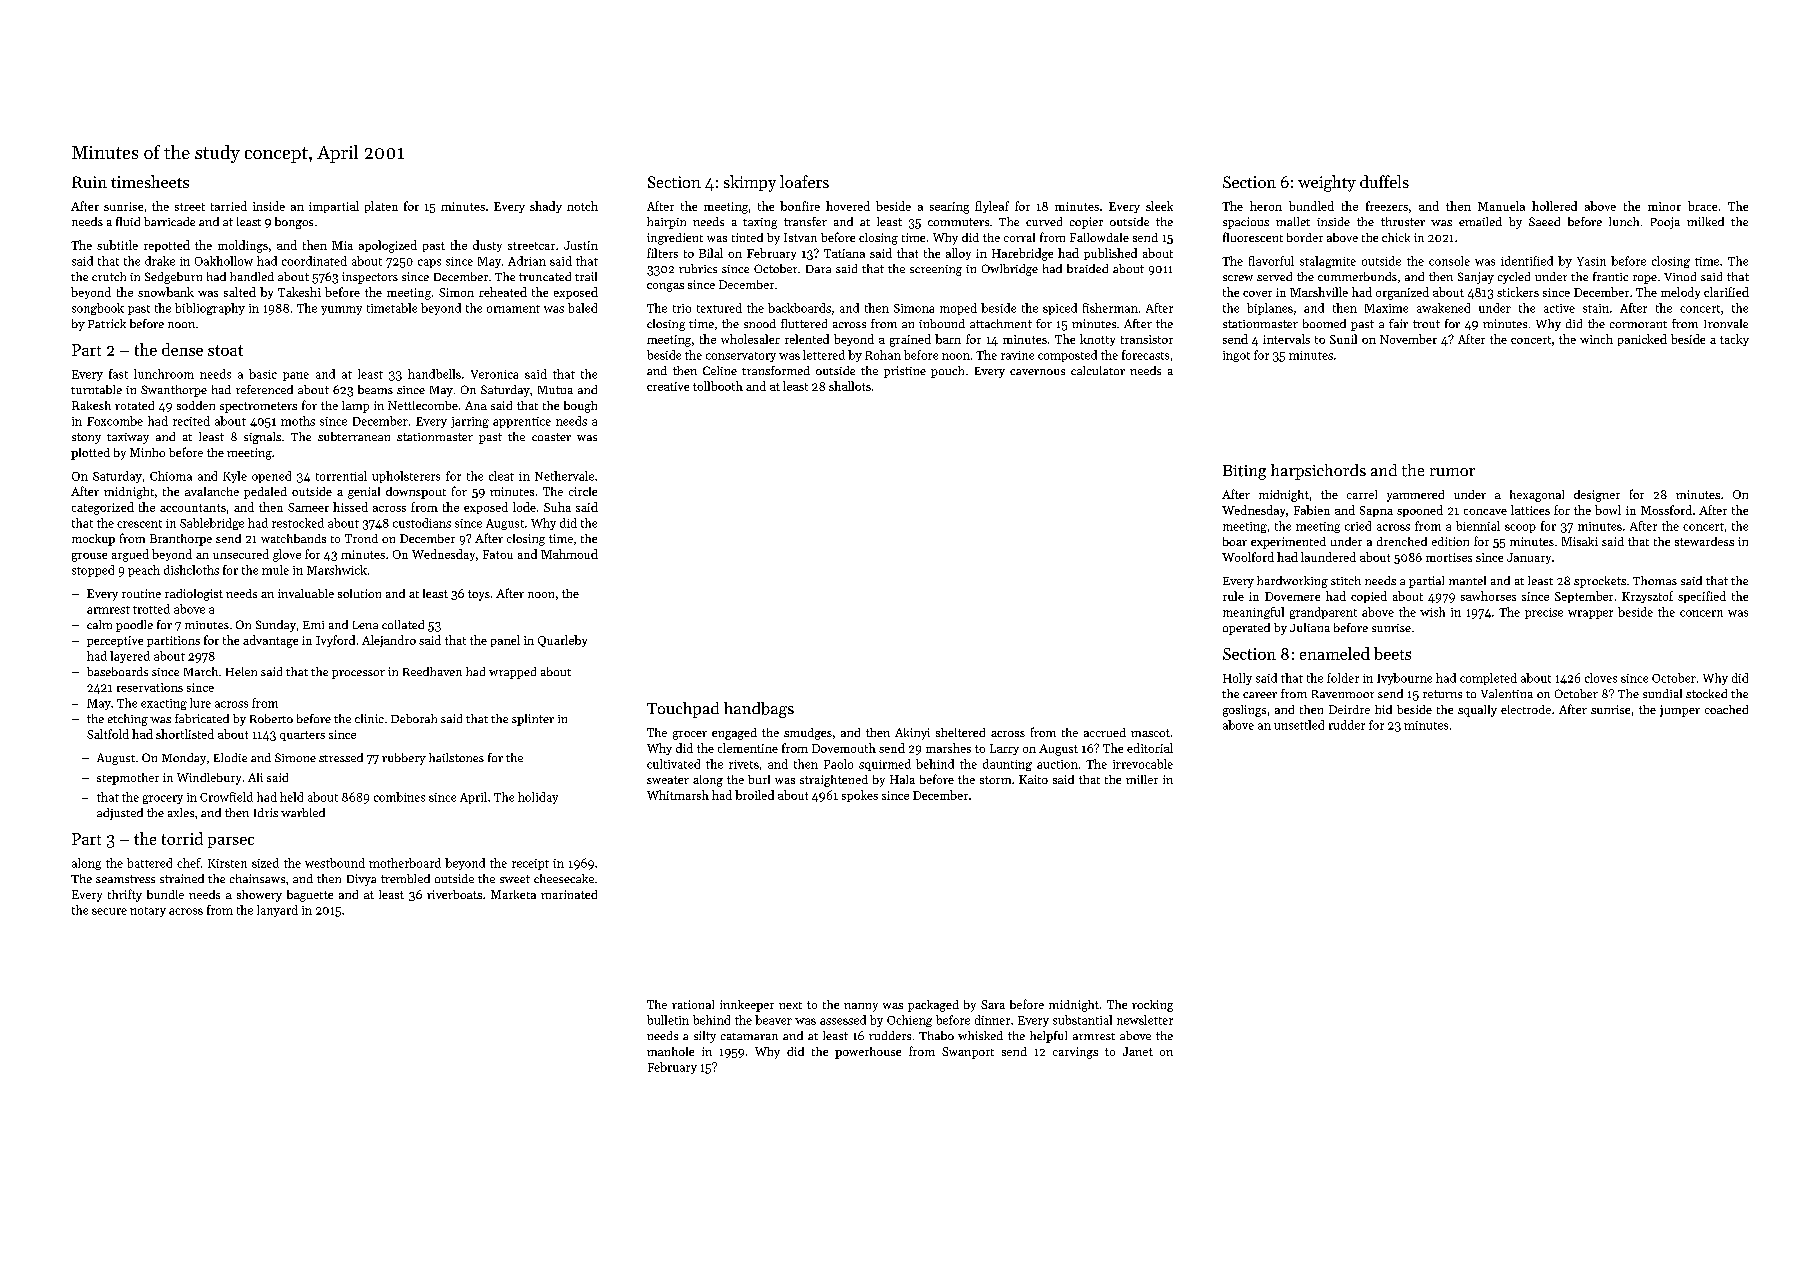 This screenshot has height=1287, width=1820. I want to click on Janet, so click(1138, 1051).
